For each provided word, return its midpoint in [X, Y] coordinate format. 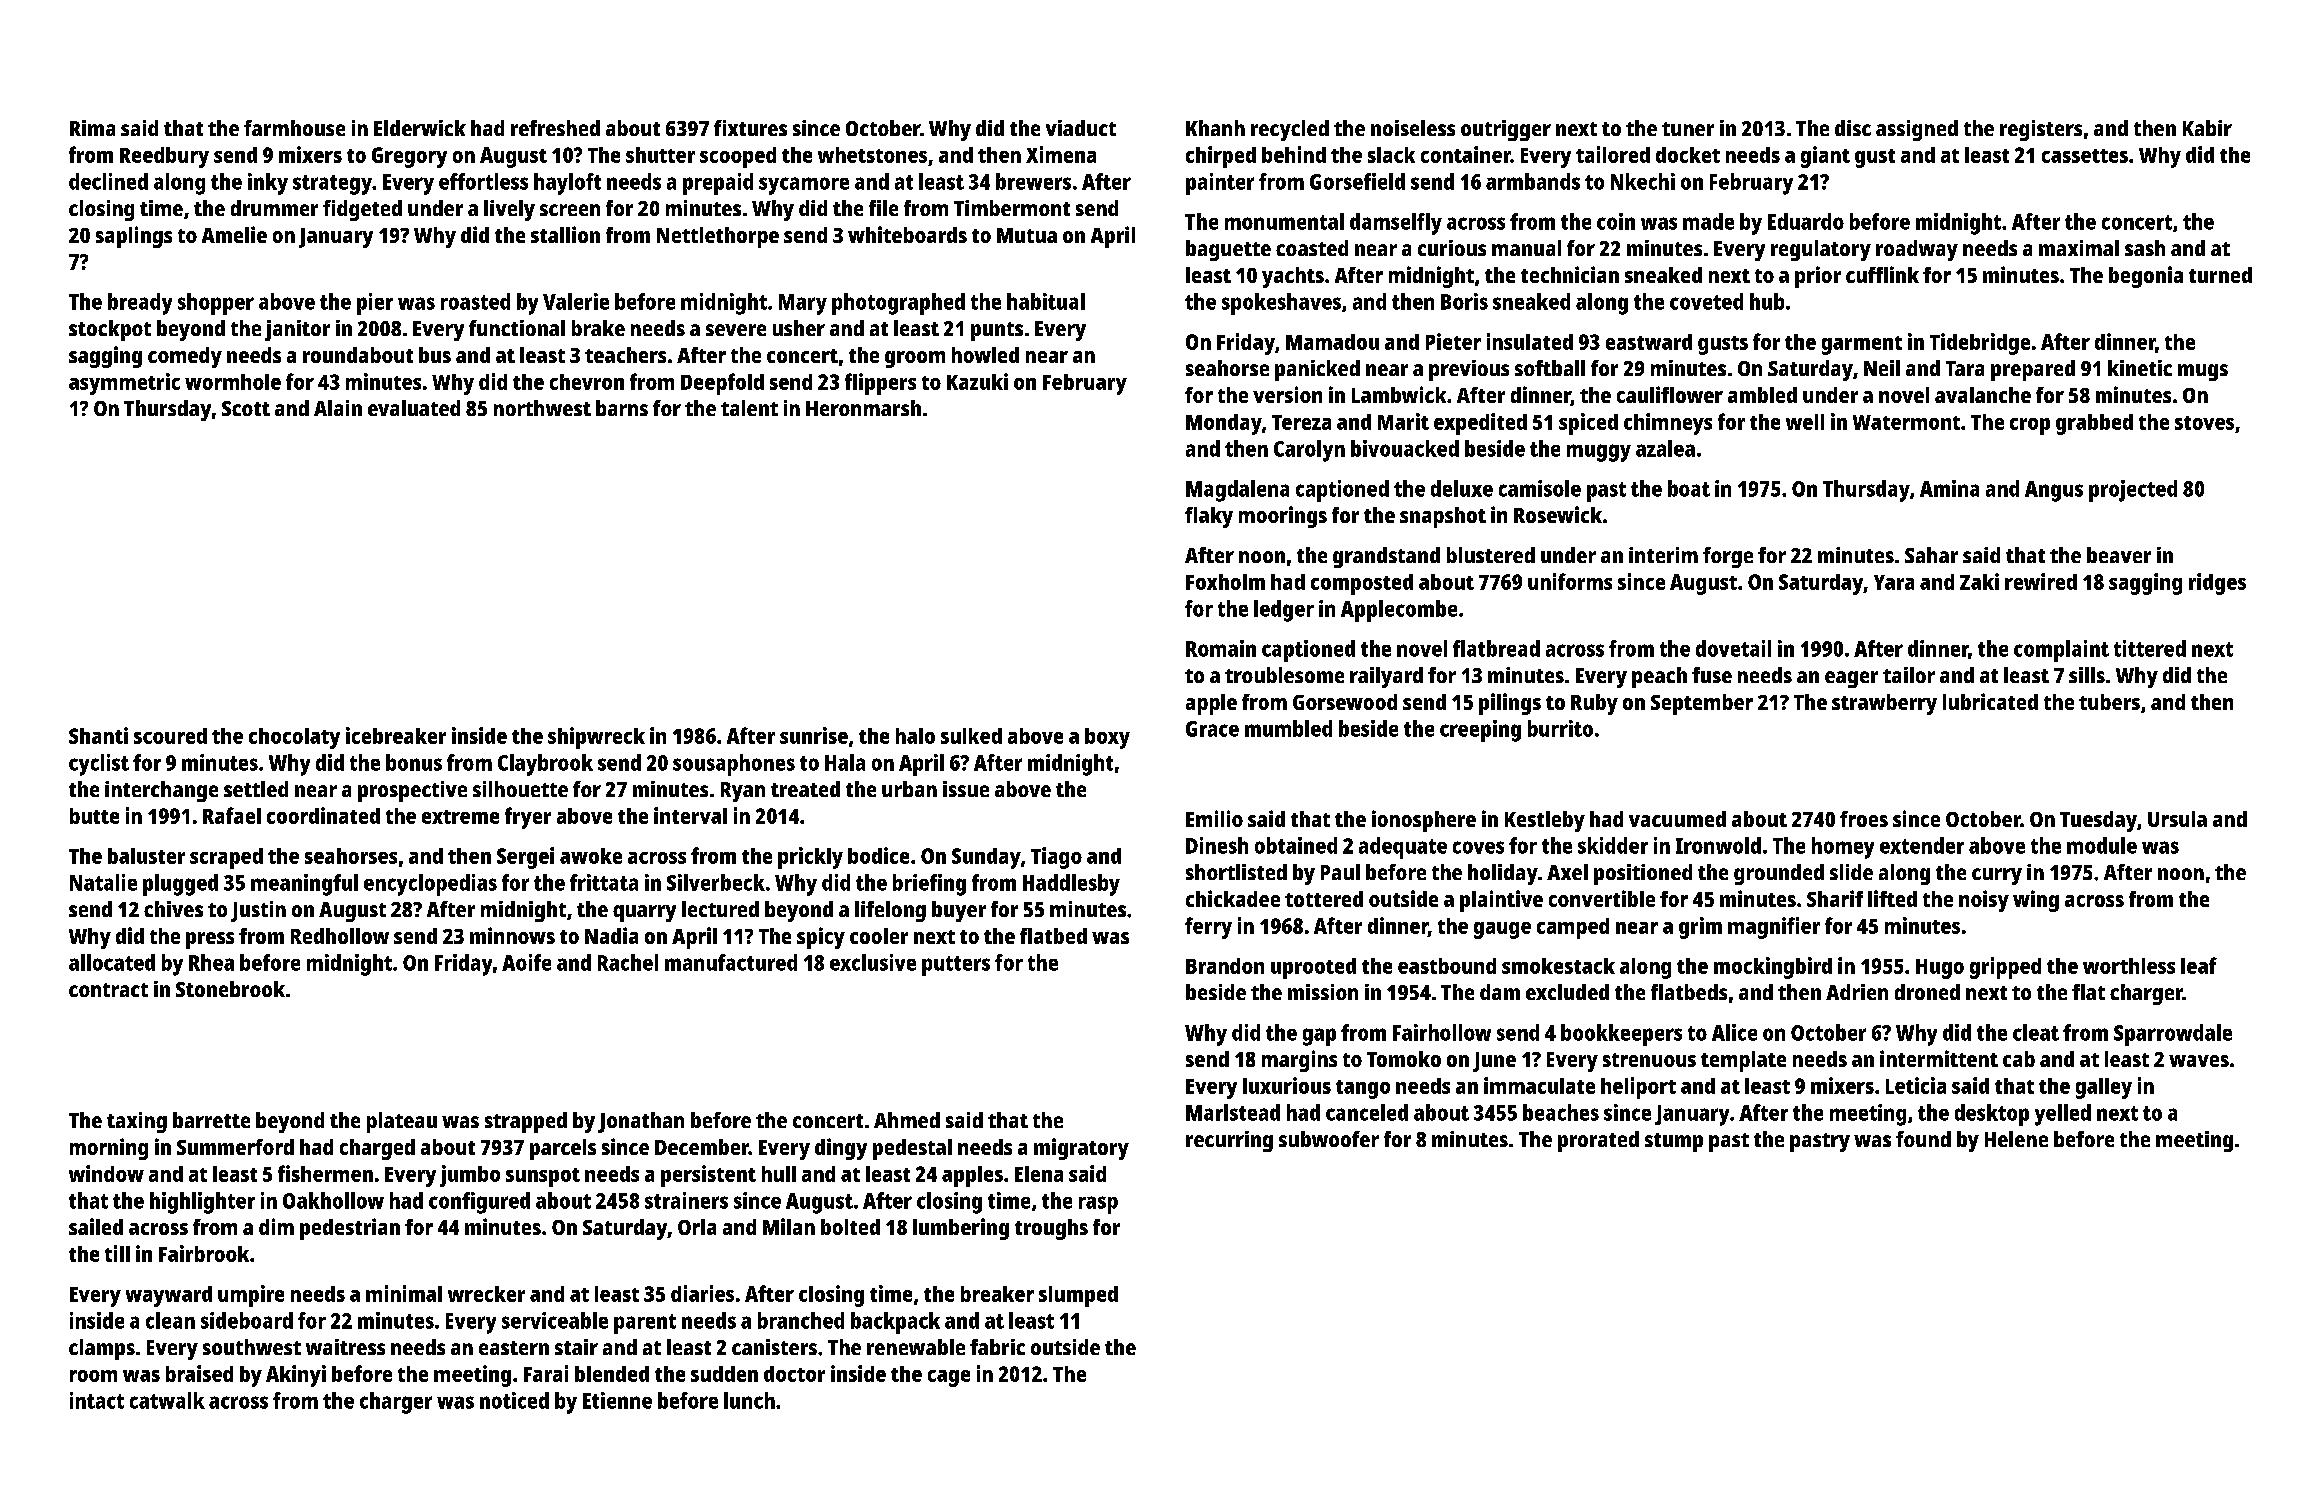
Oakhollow [333, 1200]
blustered [1491, 555]
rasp [1098, 1205]
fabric [997, 1347]
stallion [565, 234]
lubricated [1990, 701]
